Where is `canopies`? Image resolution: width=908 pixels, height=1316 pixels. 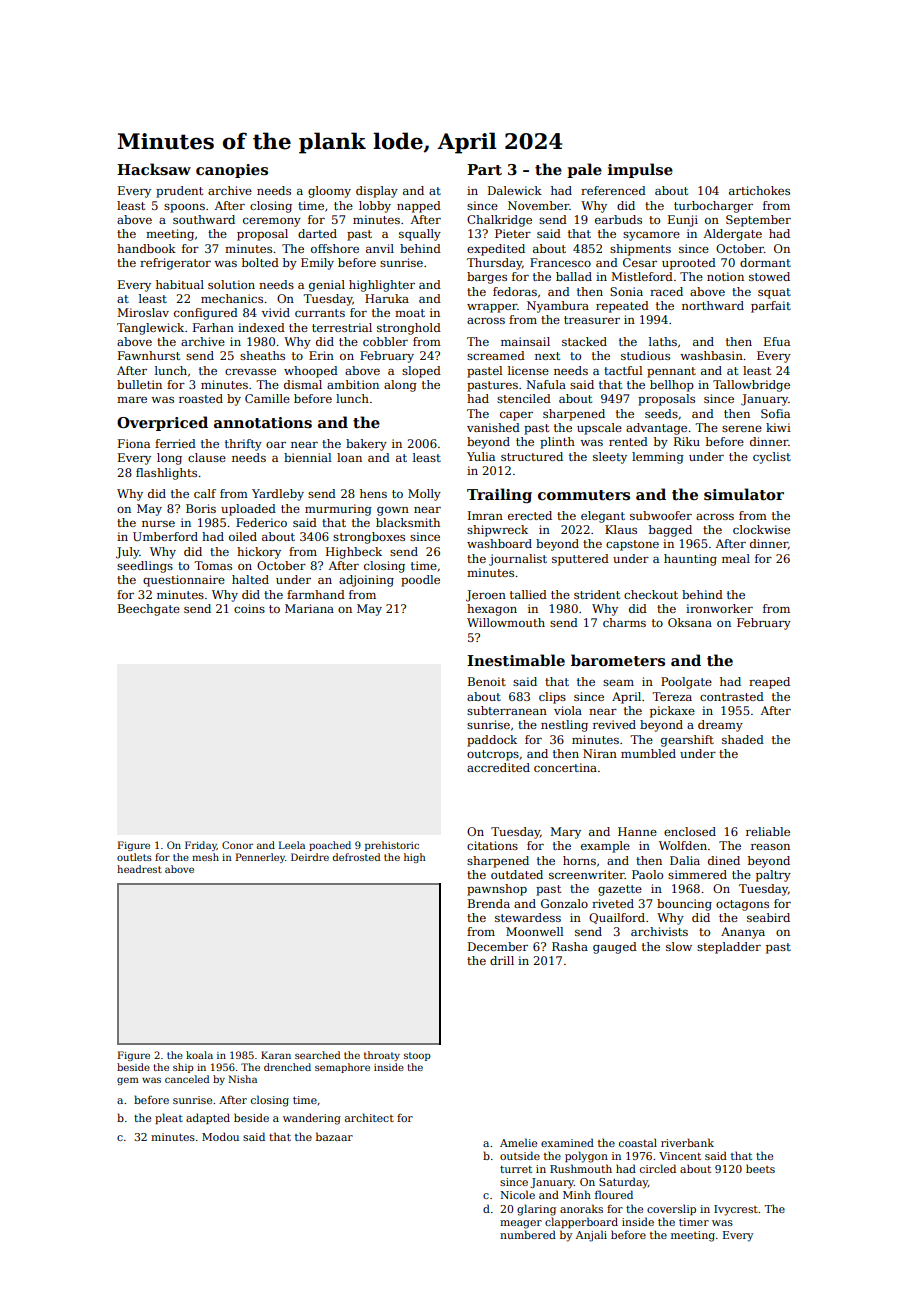
canopies is located at coordinates (232, 171).
